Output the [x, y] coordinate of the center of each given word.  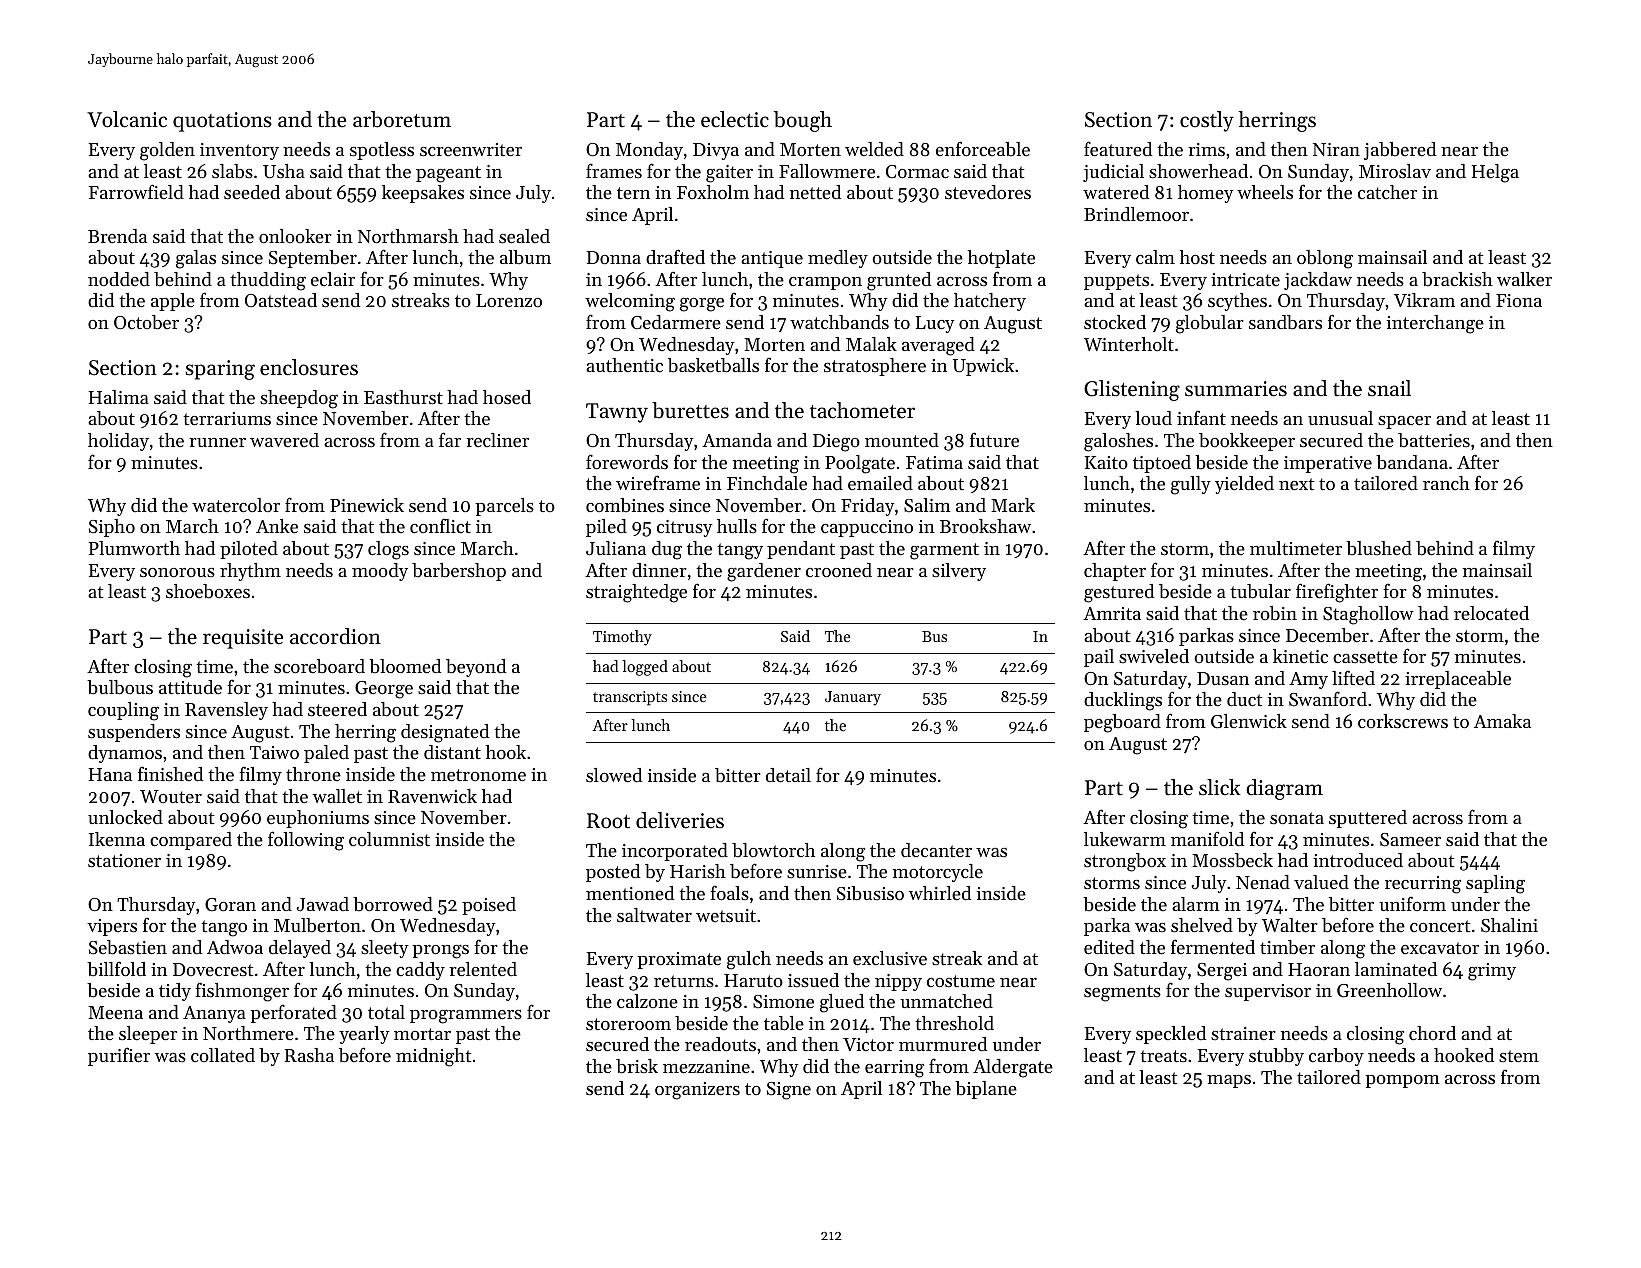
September [313, 259]
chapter [1115, 572]
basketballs [713, 365]
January [853, 698]
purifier [119, 1056]
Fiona [1519, 300]
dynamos [125, 754]
